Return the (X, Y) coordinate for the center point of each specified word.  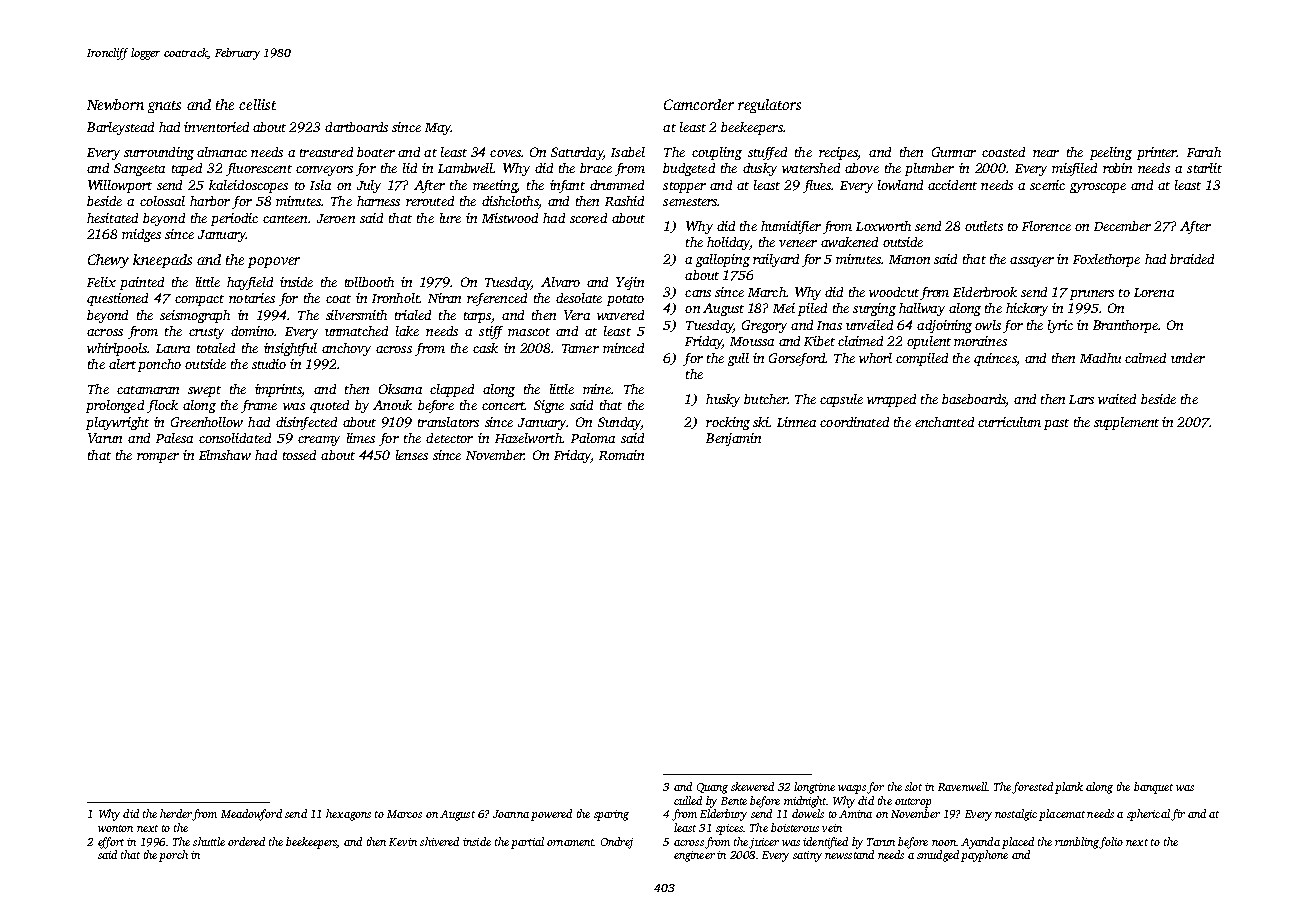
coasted (1003, 152)
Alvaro (560, 282)
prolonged (115, 406)
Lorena (1154, 292)
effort (111, 843)
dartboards (356, 127)
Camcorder (699, 104)
